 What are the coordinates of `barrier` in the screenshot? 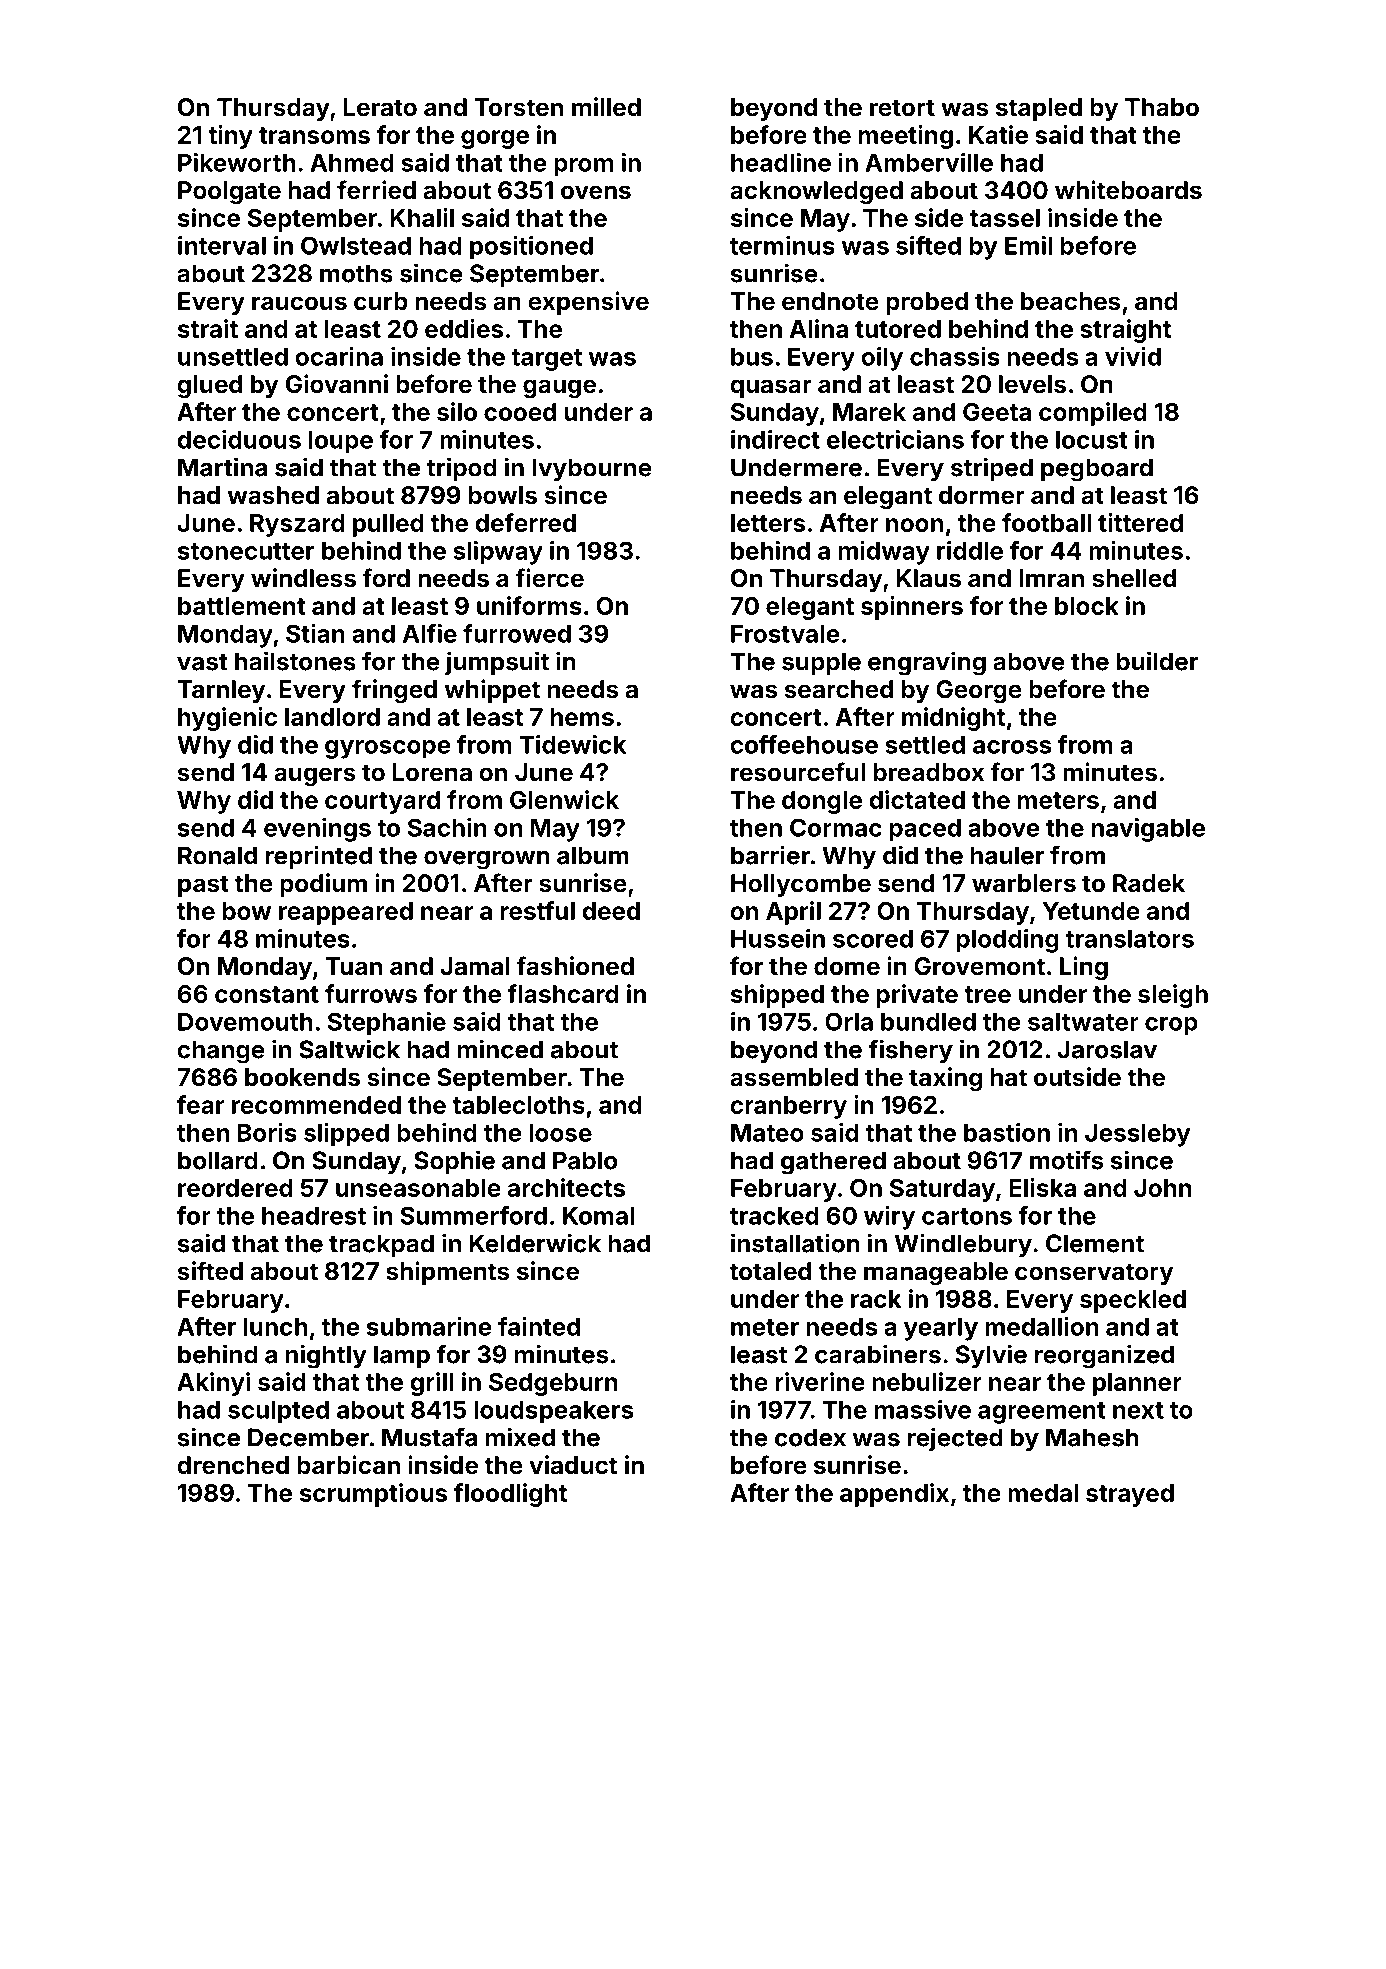 It's located at (770, 855).
